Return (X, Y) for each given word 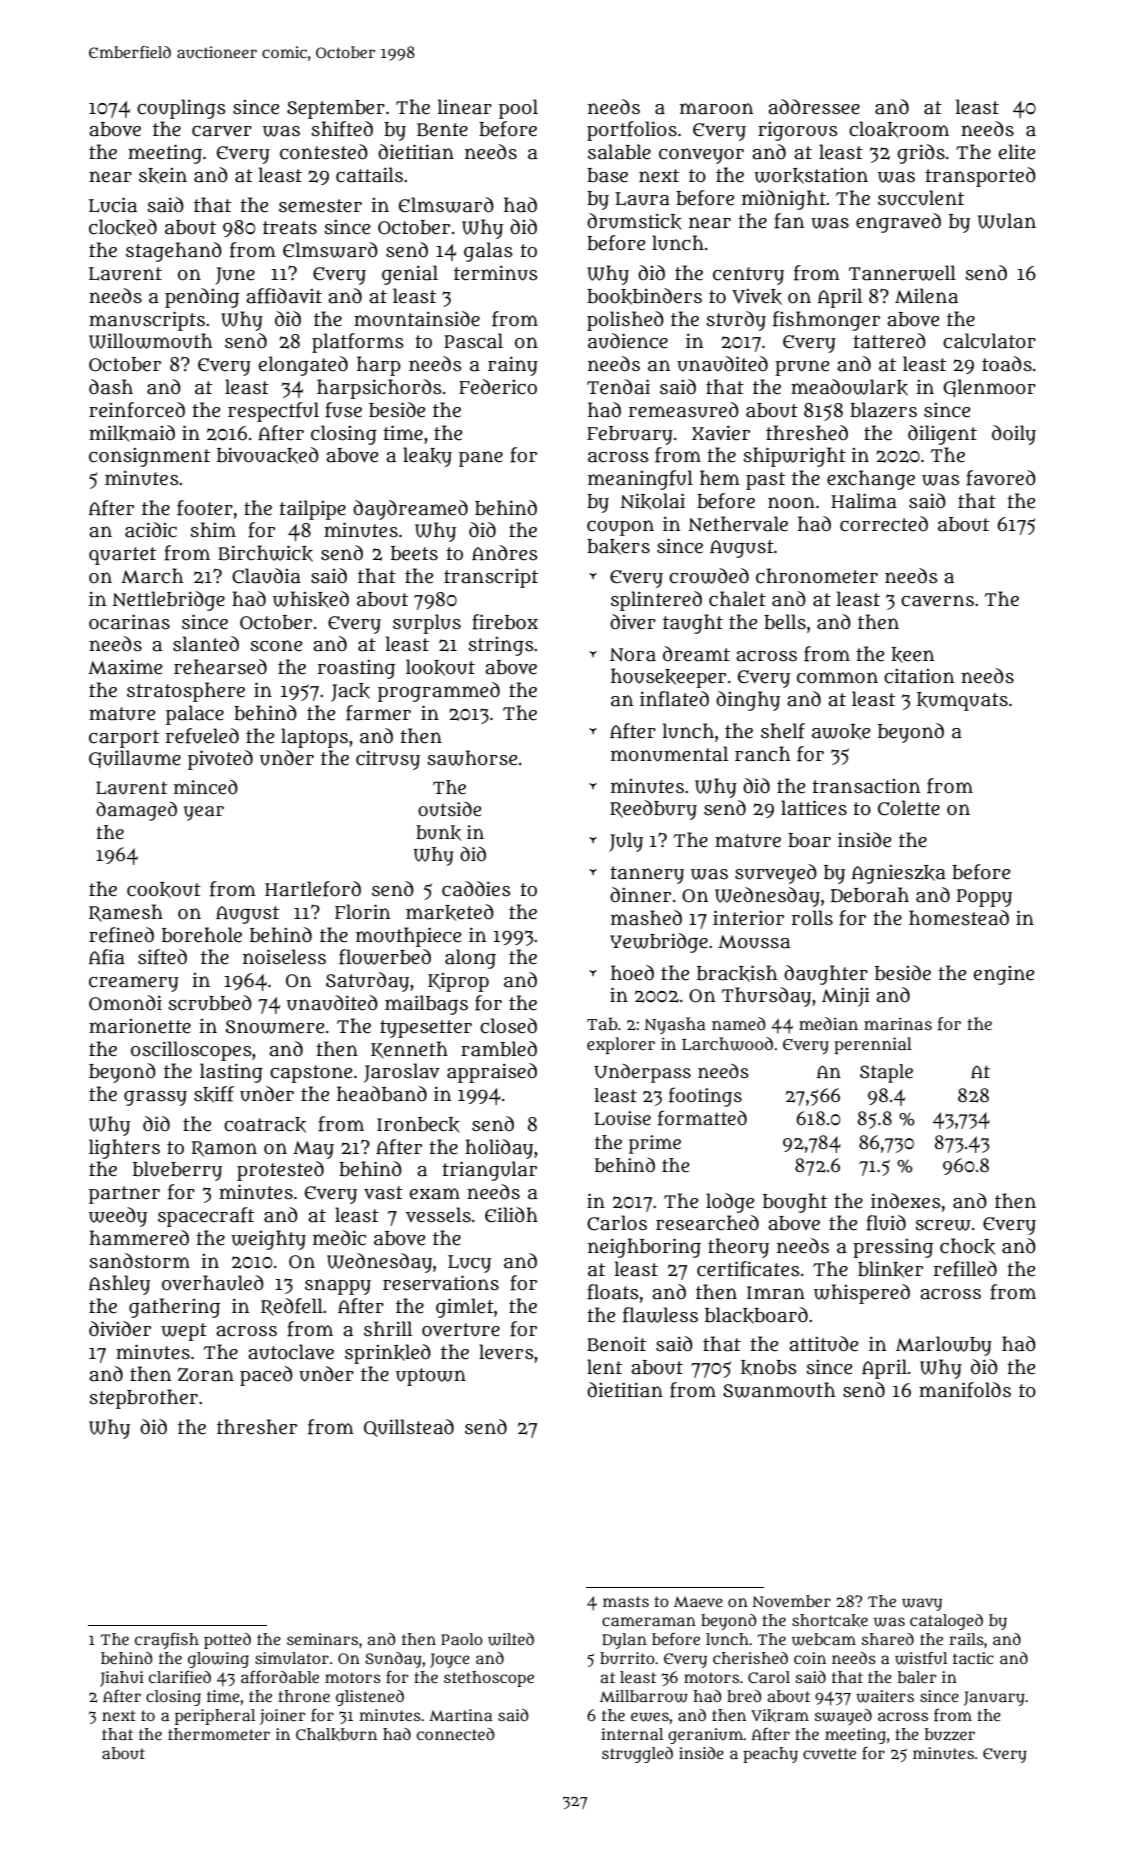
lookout (440, 667)
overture (461, 1330)
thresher (257, 1427)
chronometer (817, 576)
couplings (181, 109)
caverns (937, 601)
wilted (511, 1639)
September (336, 109)
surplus (427, 624)
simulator (292, 1658)
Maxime (125, 667)
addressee (814, 107)
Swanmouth (779, 1390)
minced (206, 787)
